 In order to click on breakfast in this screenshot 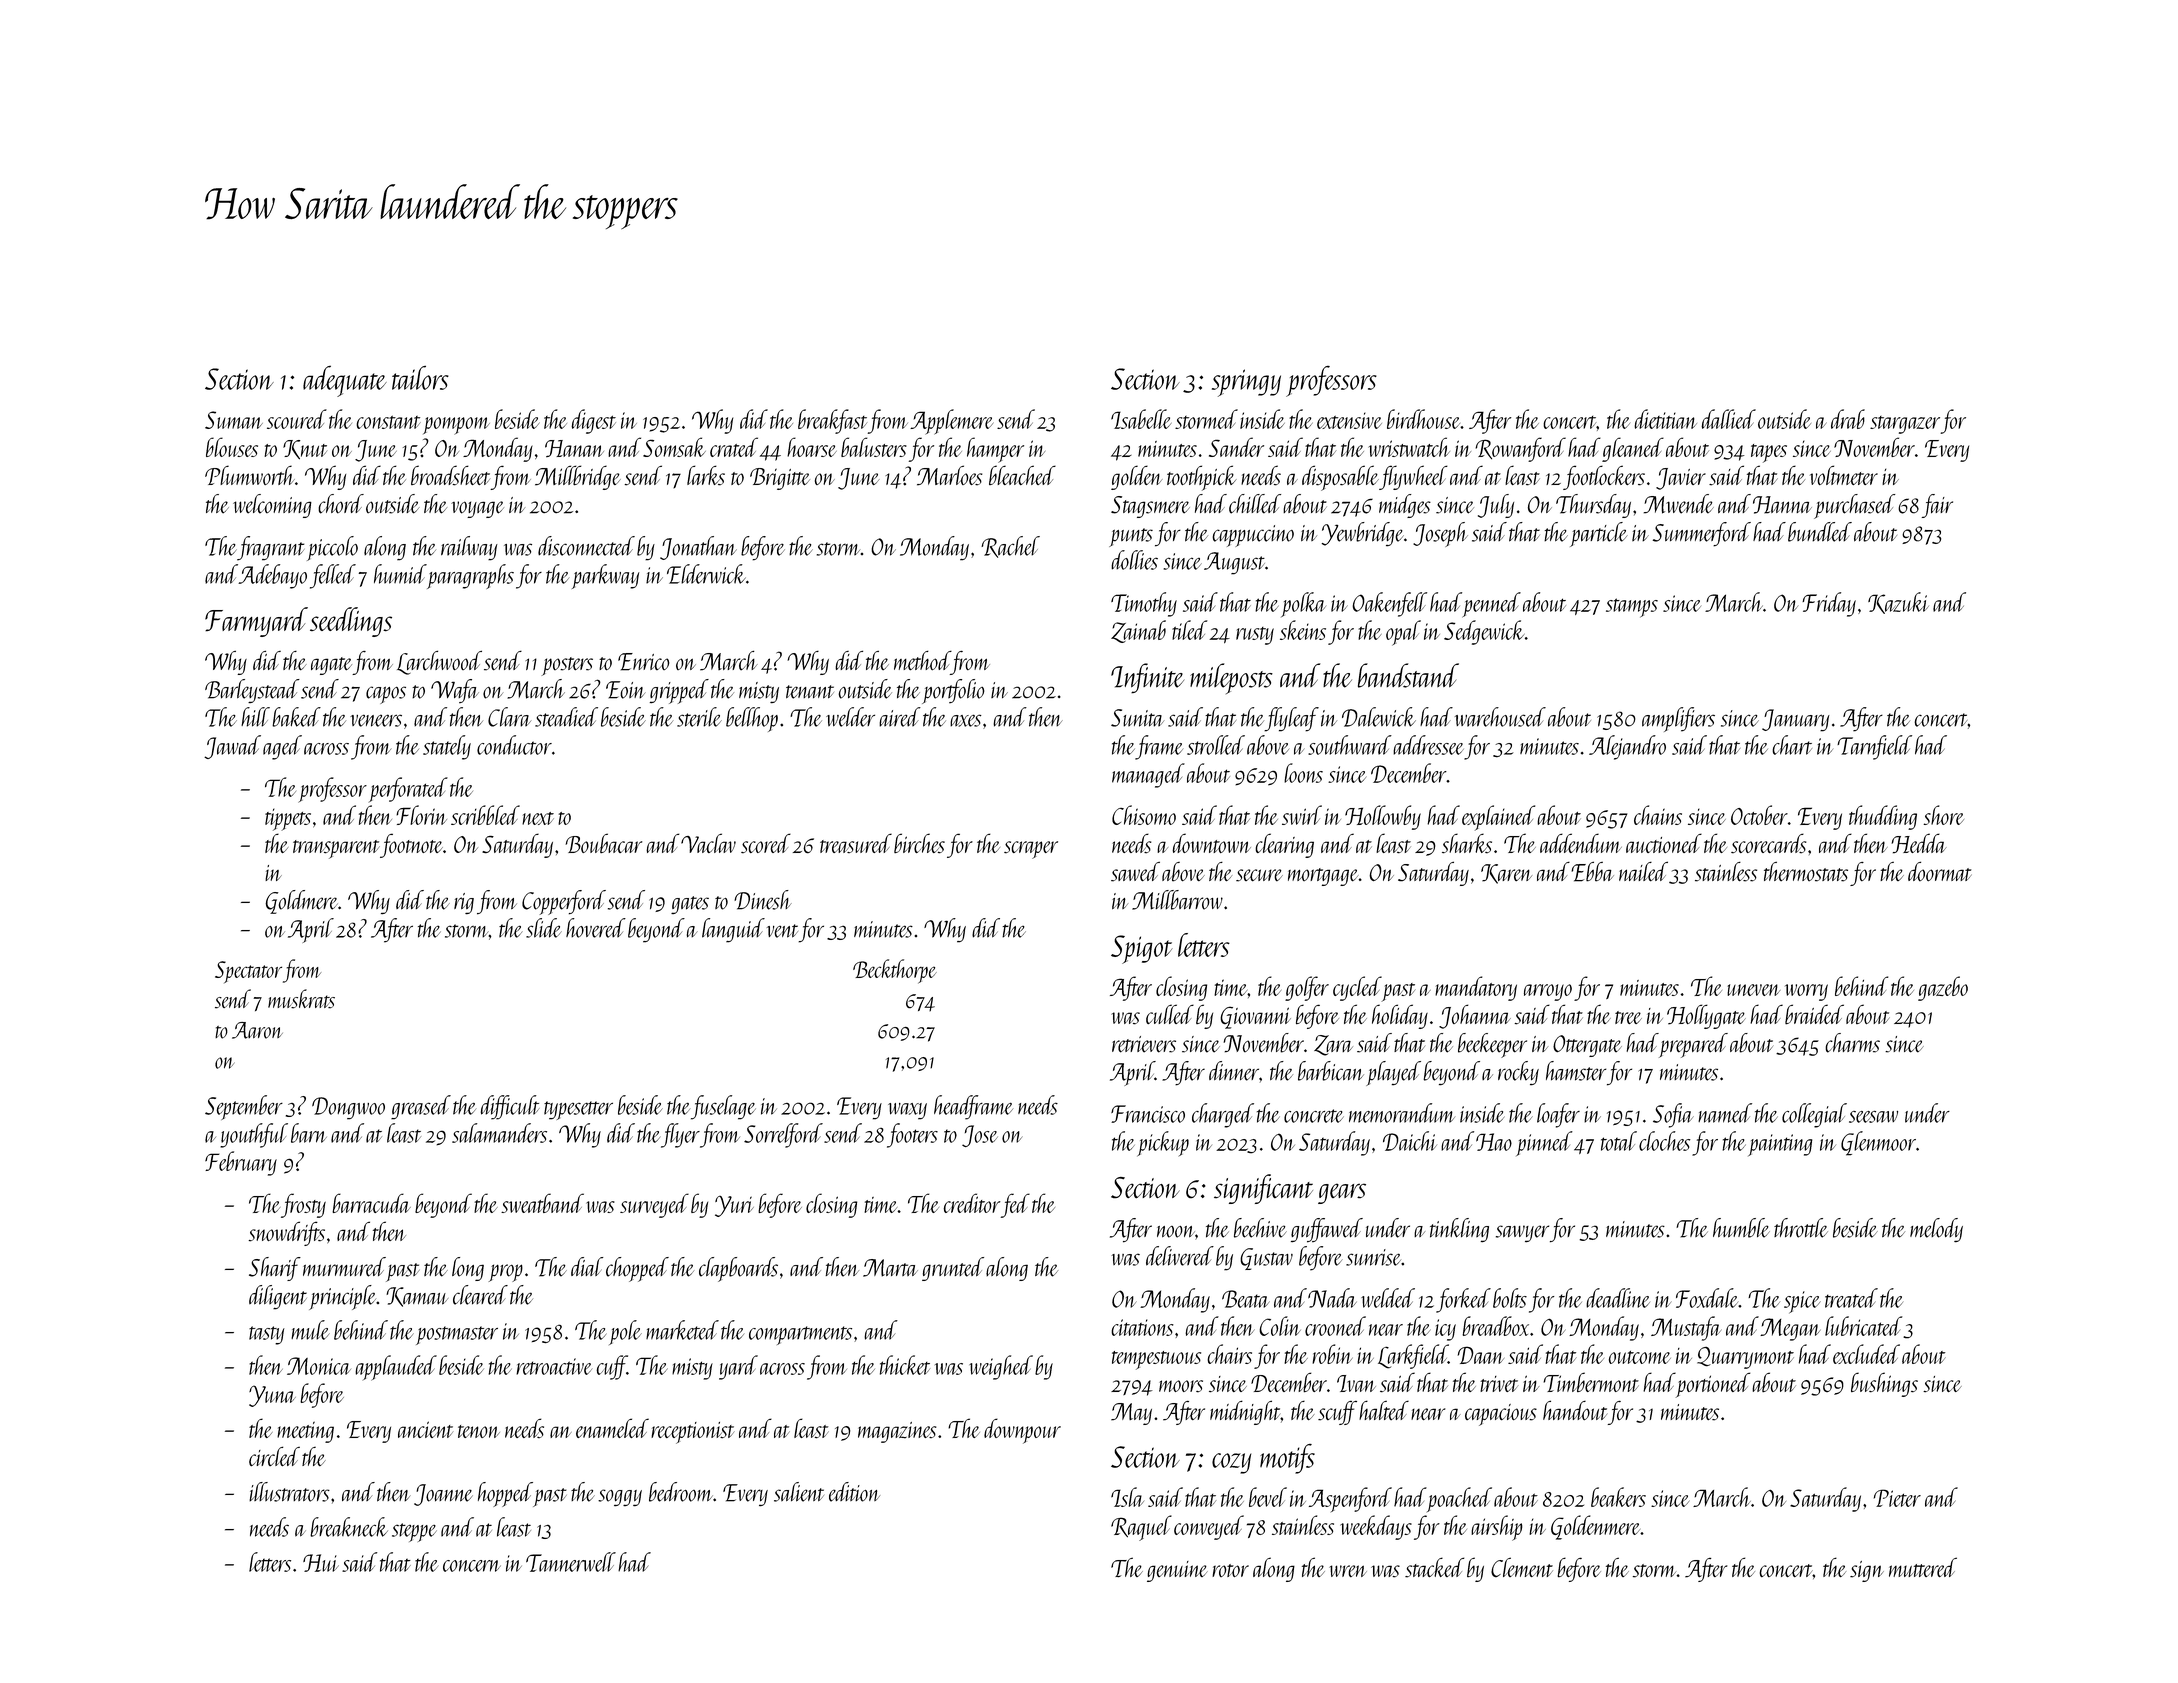, I will do `click(832, 421)`.
